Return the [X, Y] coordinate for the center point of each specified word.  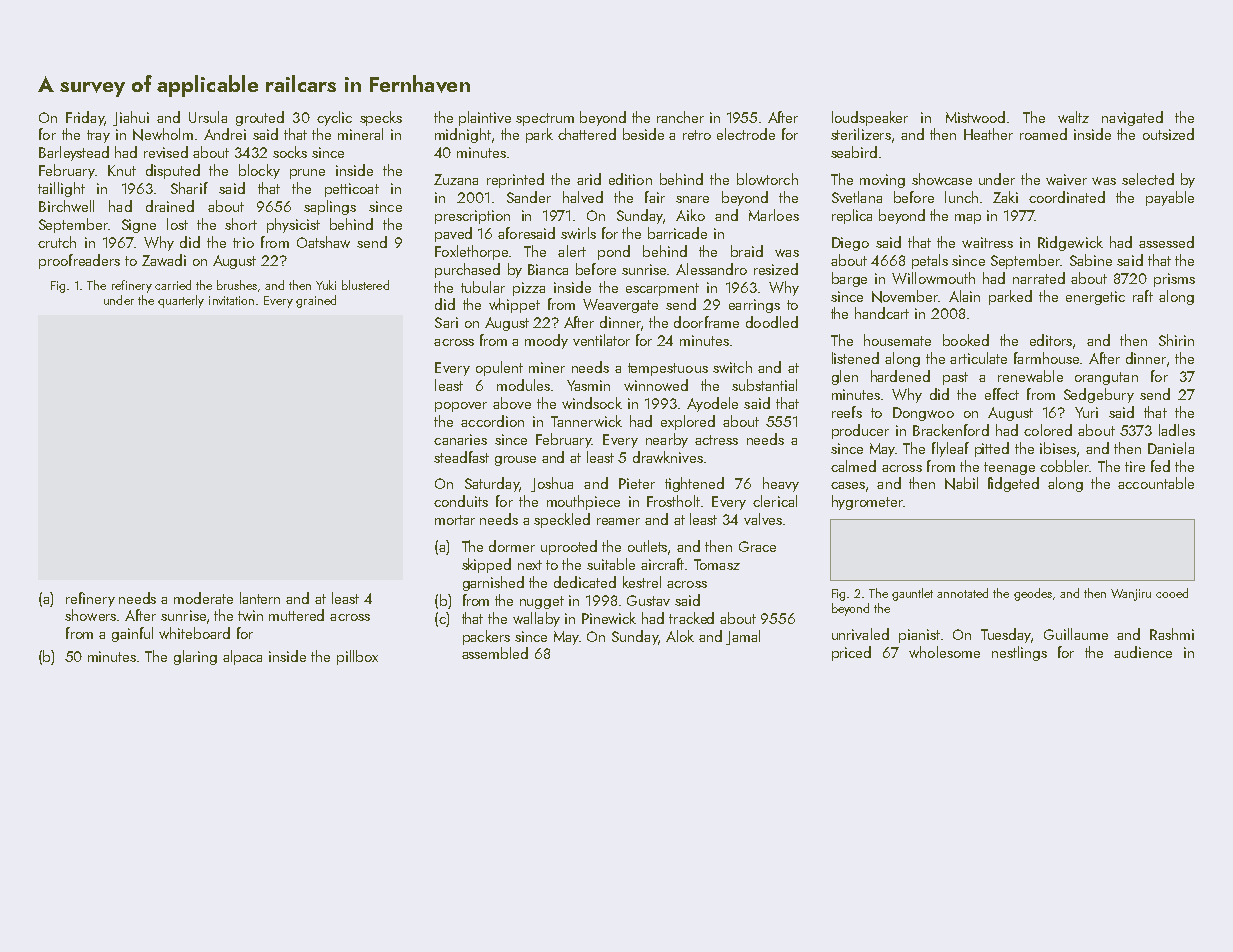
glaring [195, 657]
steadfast [461, 457]
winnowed [656, 385]
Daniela [1171, 448]
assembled [495, 653]
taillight [61, 189]
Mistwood [975, 117]
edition [630, 179]
